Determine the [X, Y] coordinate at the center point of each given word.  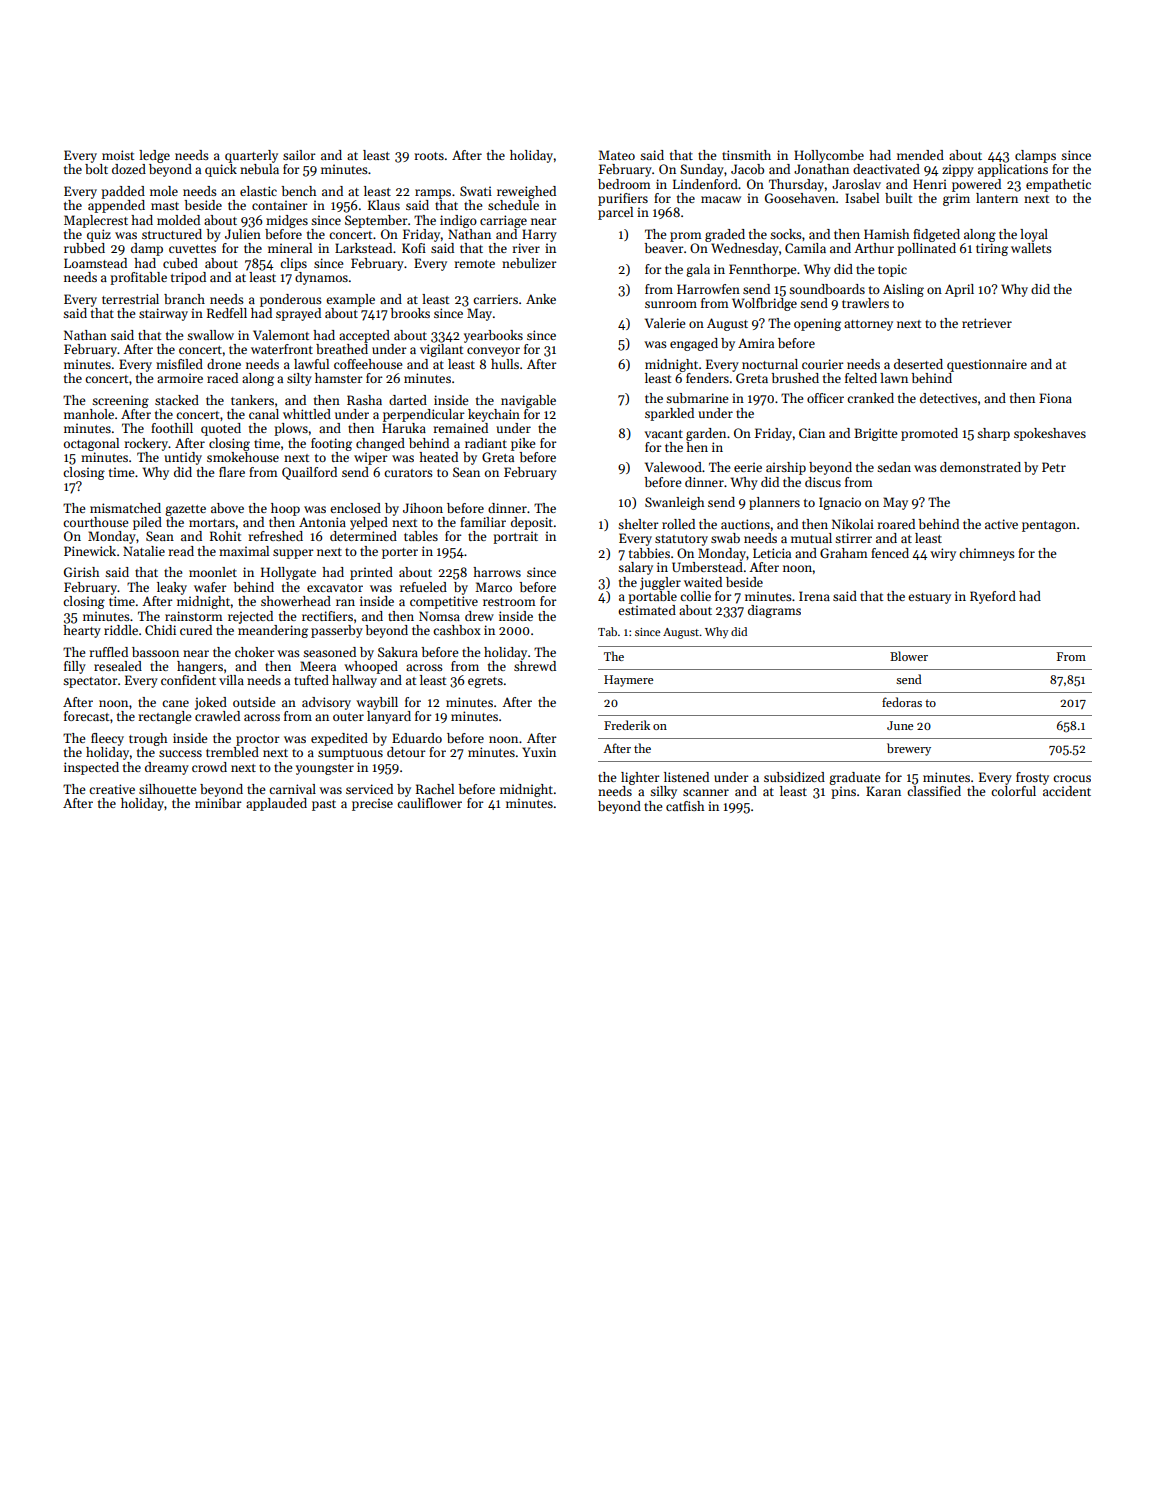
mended [920, 155]
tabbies [649, 553]
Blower [909, 656]
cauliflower [429, 803]
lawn [894, 378]
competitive [444, 602]
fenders [707, 378]
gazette [185, 510]
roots [429, 156]
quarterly [251, 156]
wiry [943, 554]
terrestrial [130, 299]
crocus [1072, 778]
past [324, 805]
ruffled [108, 652]
